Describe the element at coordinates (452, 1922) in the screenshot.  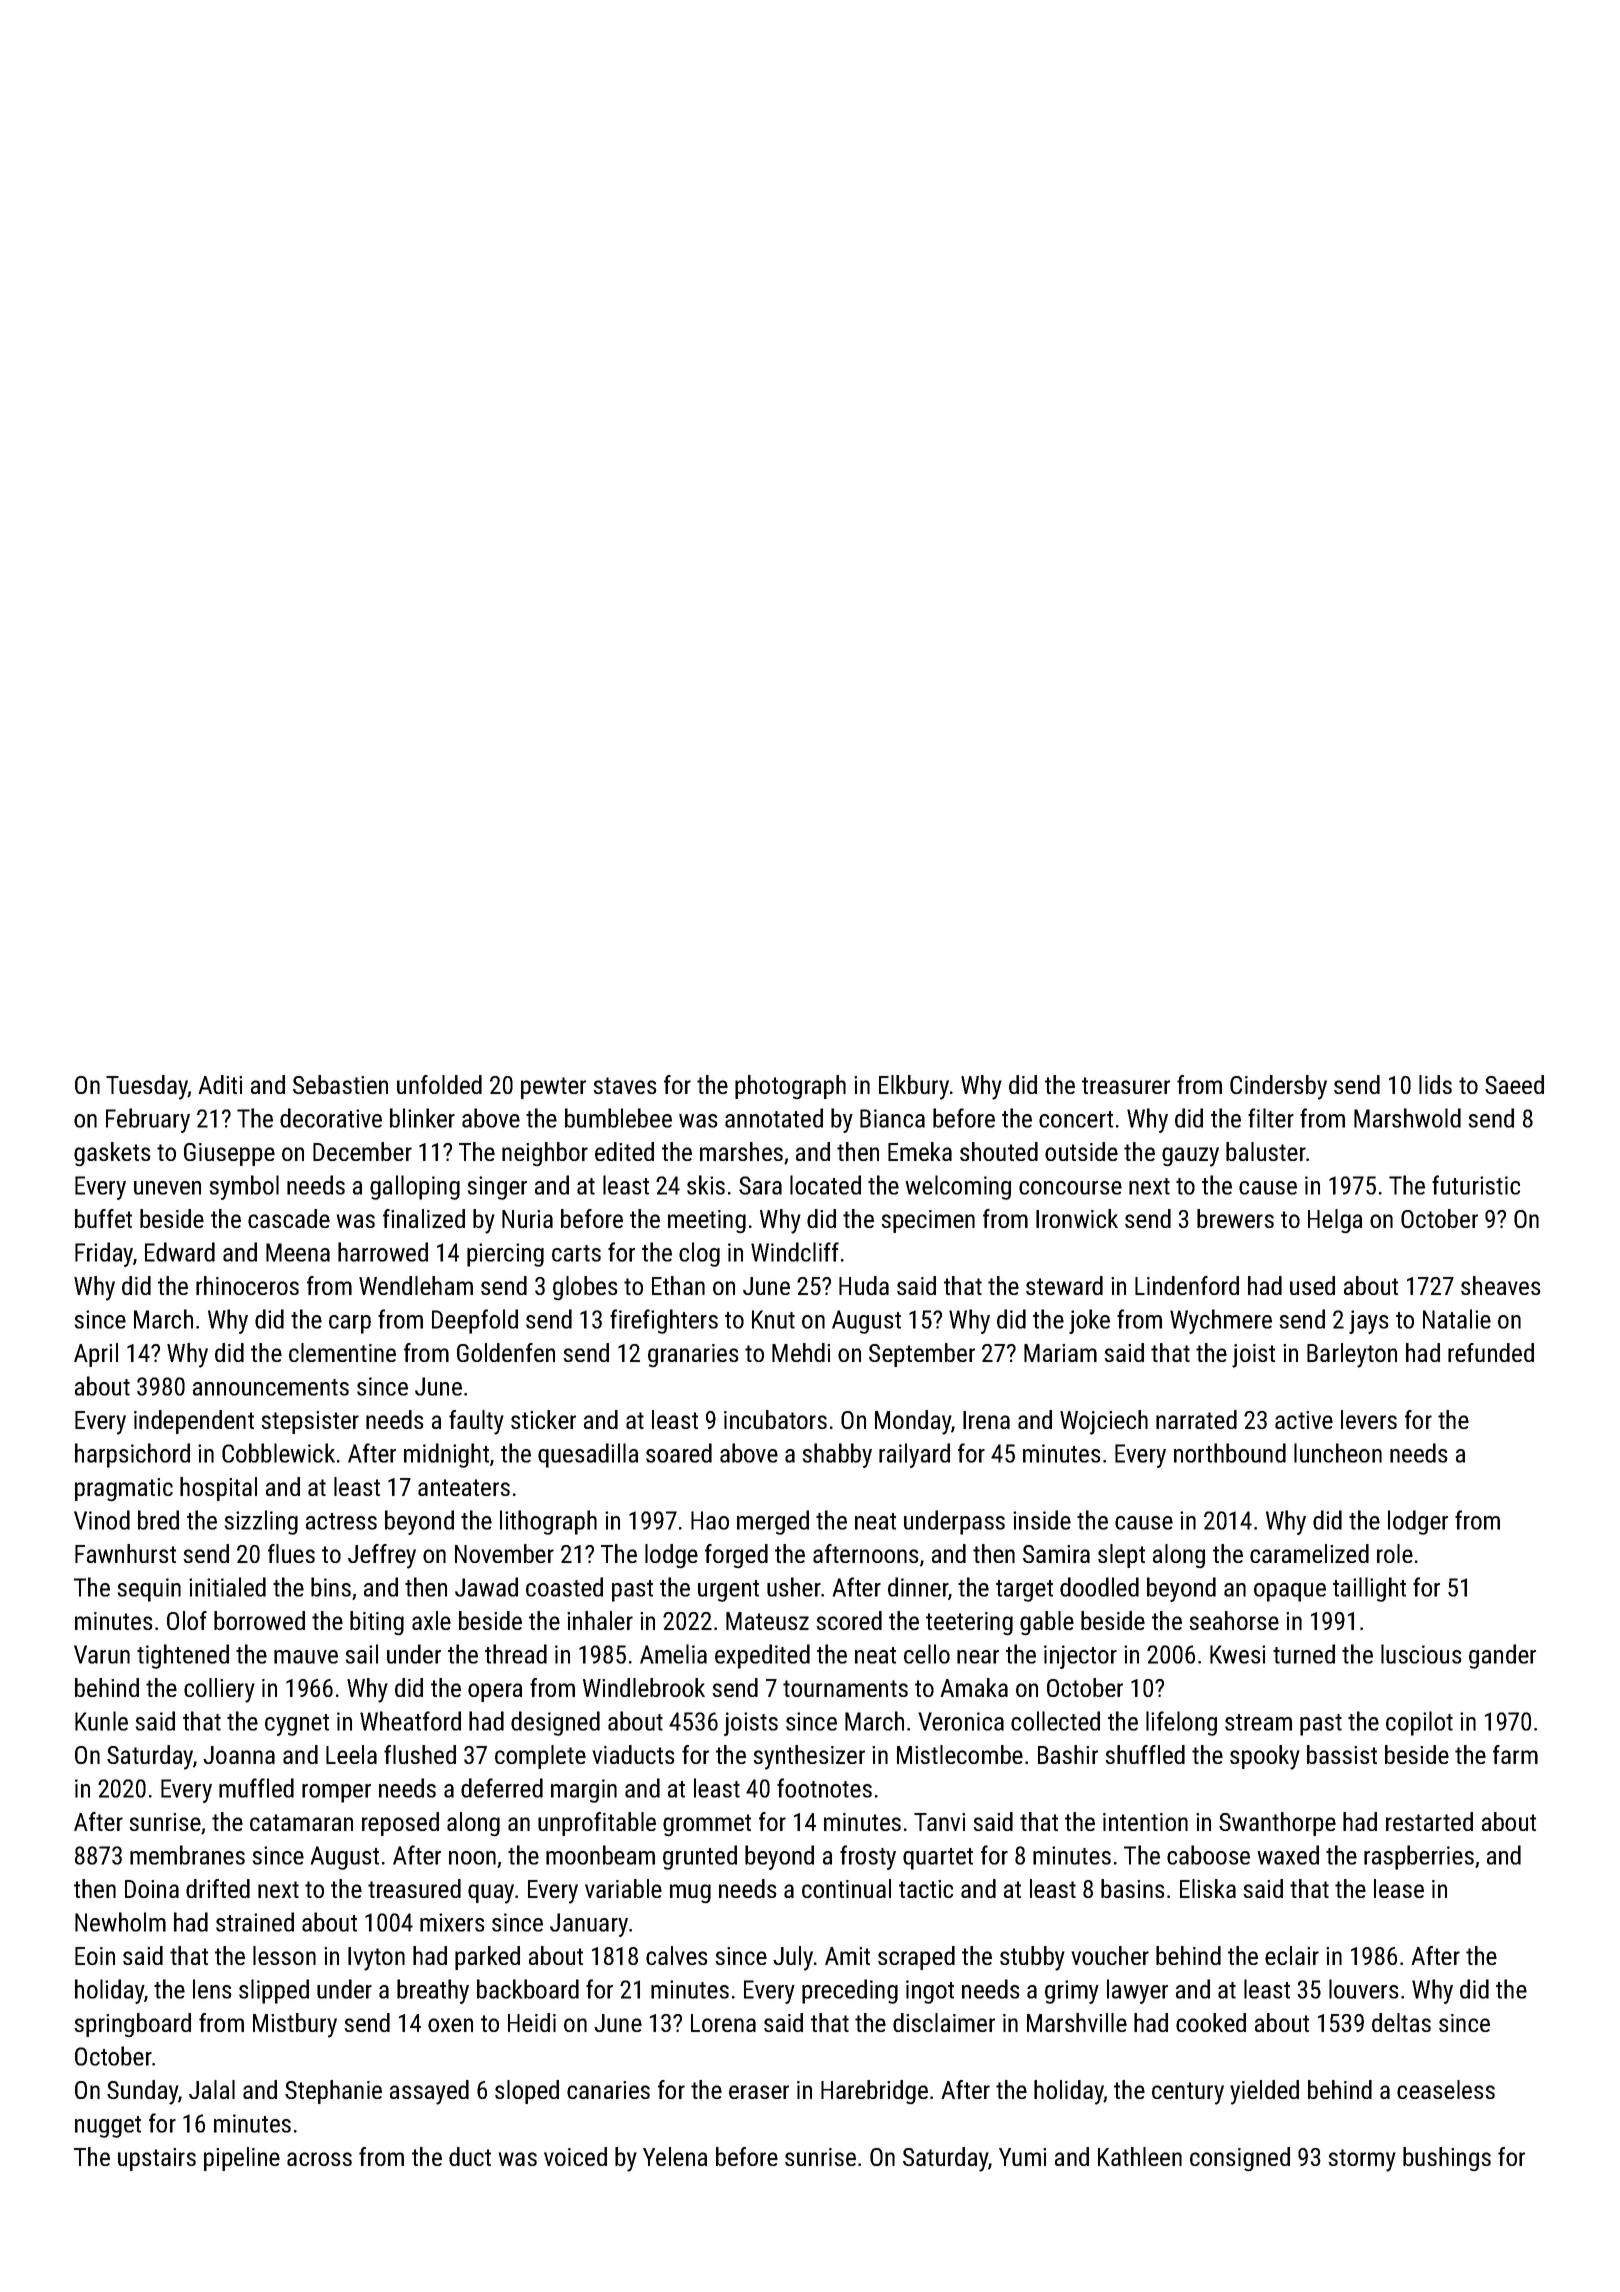
I see `mixers` at that location.
